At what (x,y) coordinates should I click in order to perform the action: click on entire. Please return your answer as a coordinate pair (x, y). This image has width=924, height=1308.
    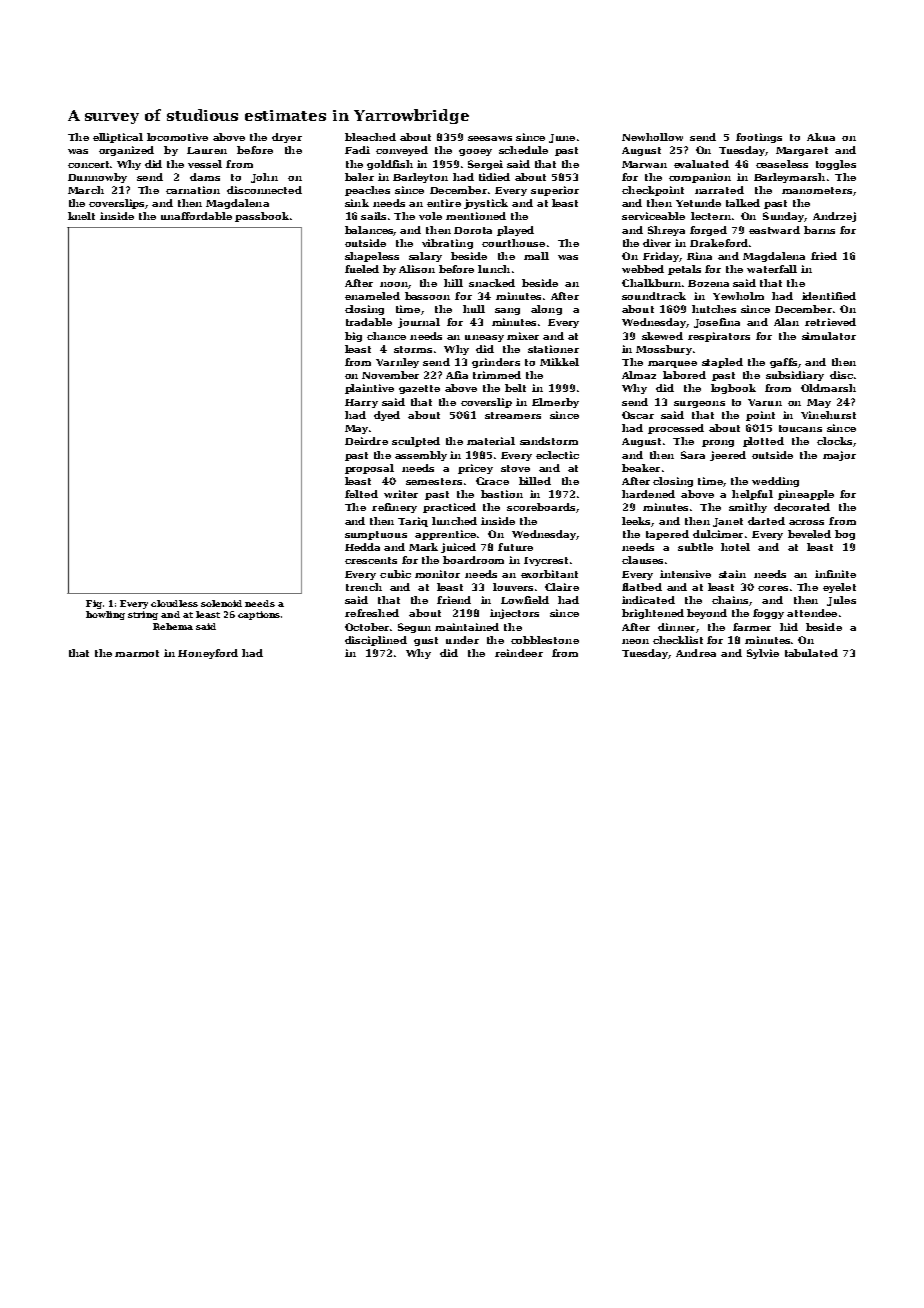
    Looking at the image, I should click on (444, 203).
